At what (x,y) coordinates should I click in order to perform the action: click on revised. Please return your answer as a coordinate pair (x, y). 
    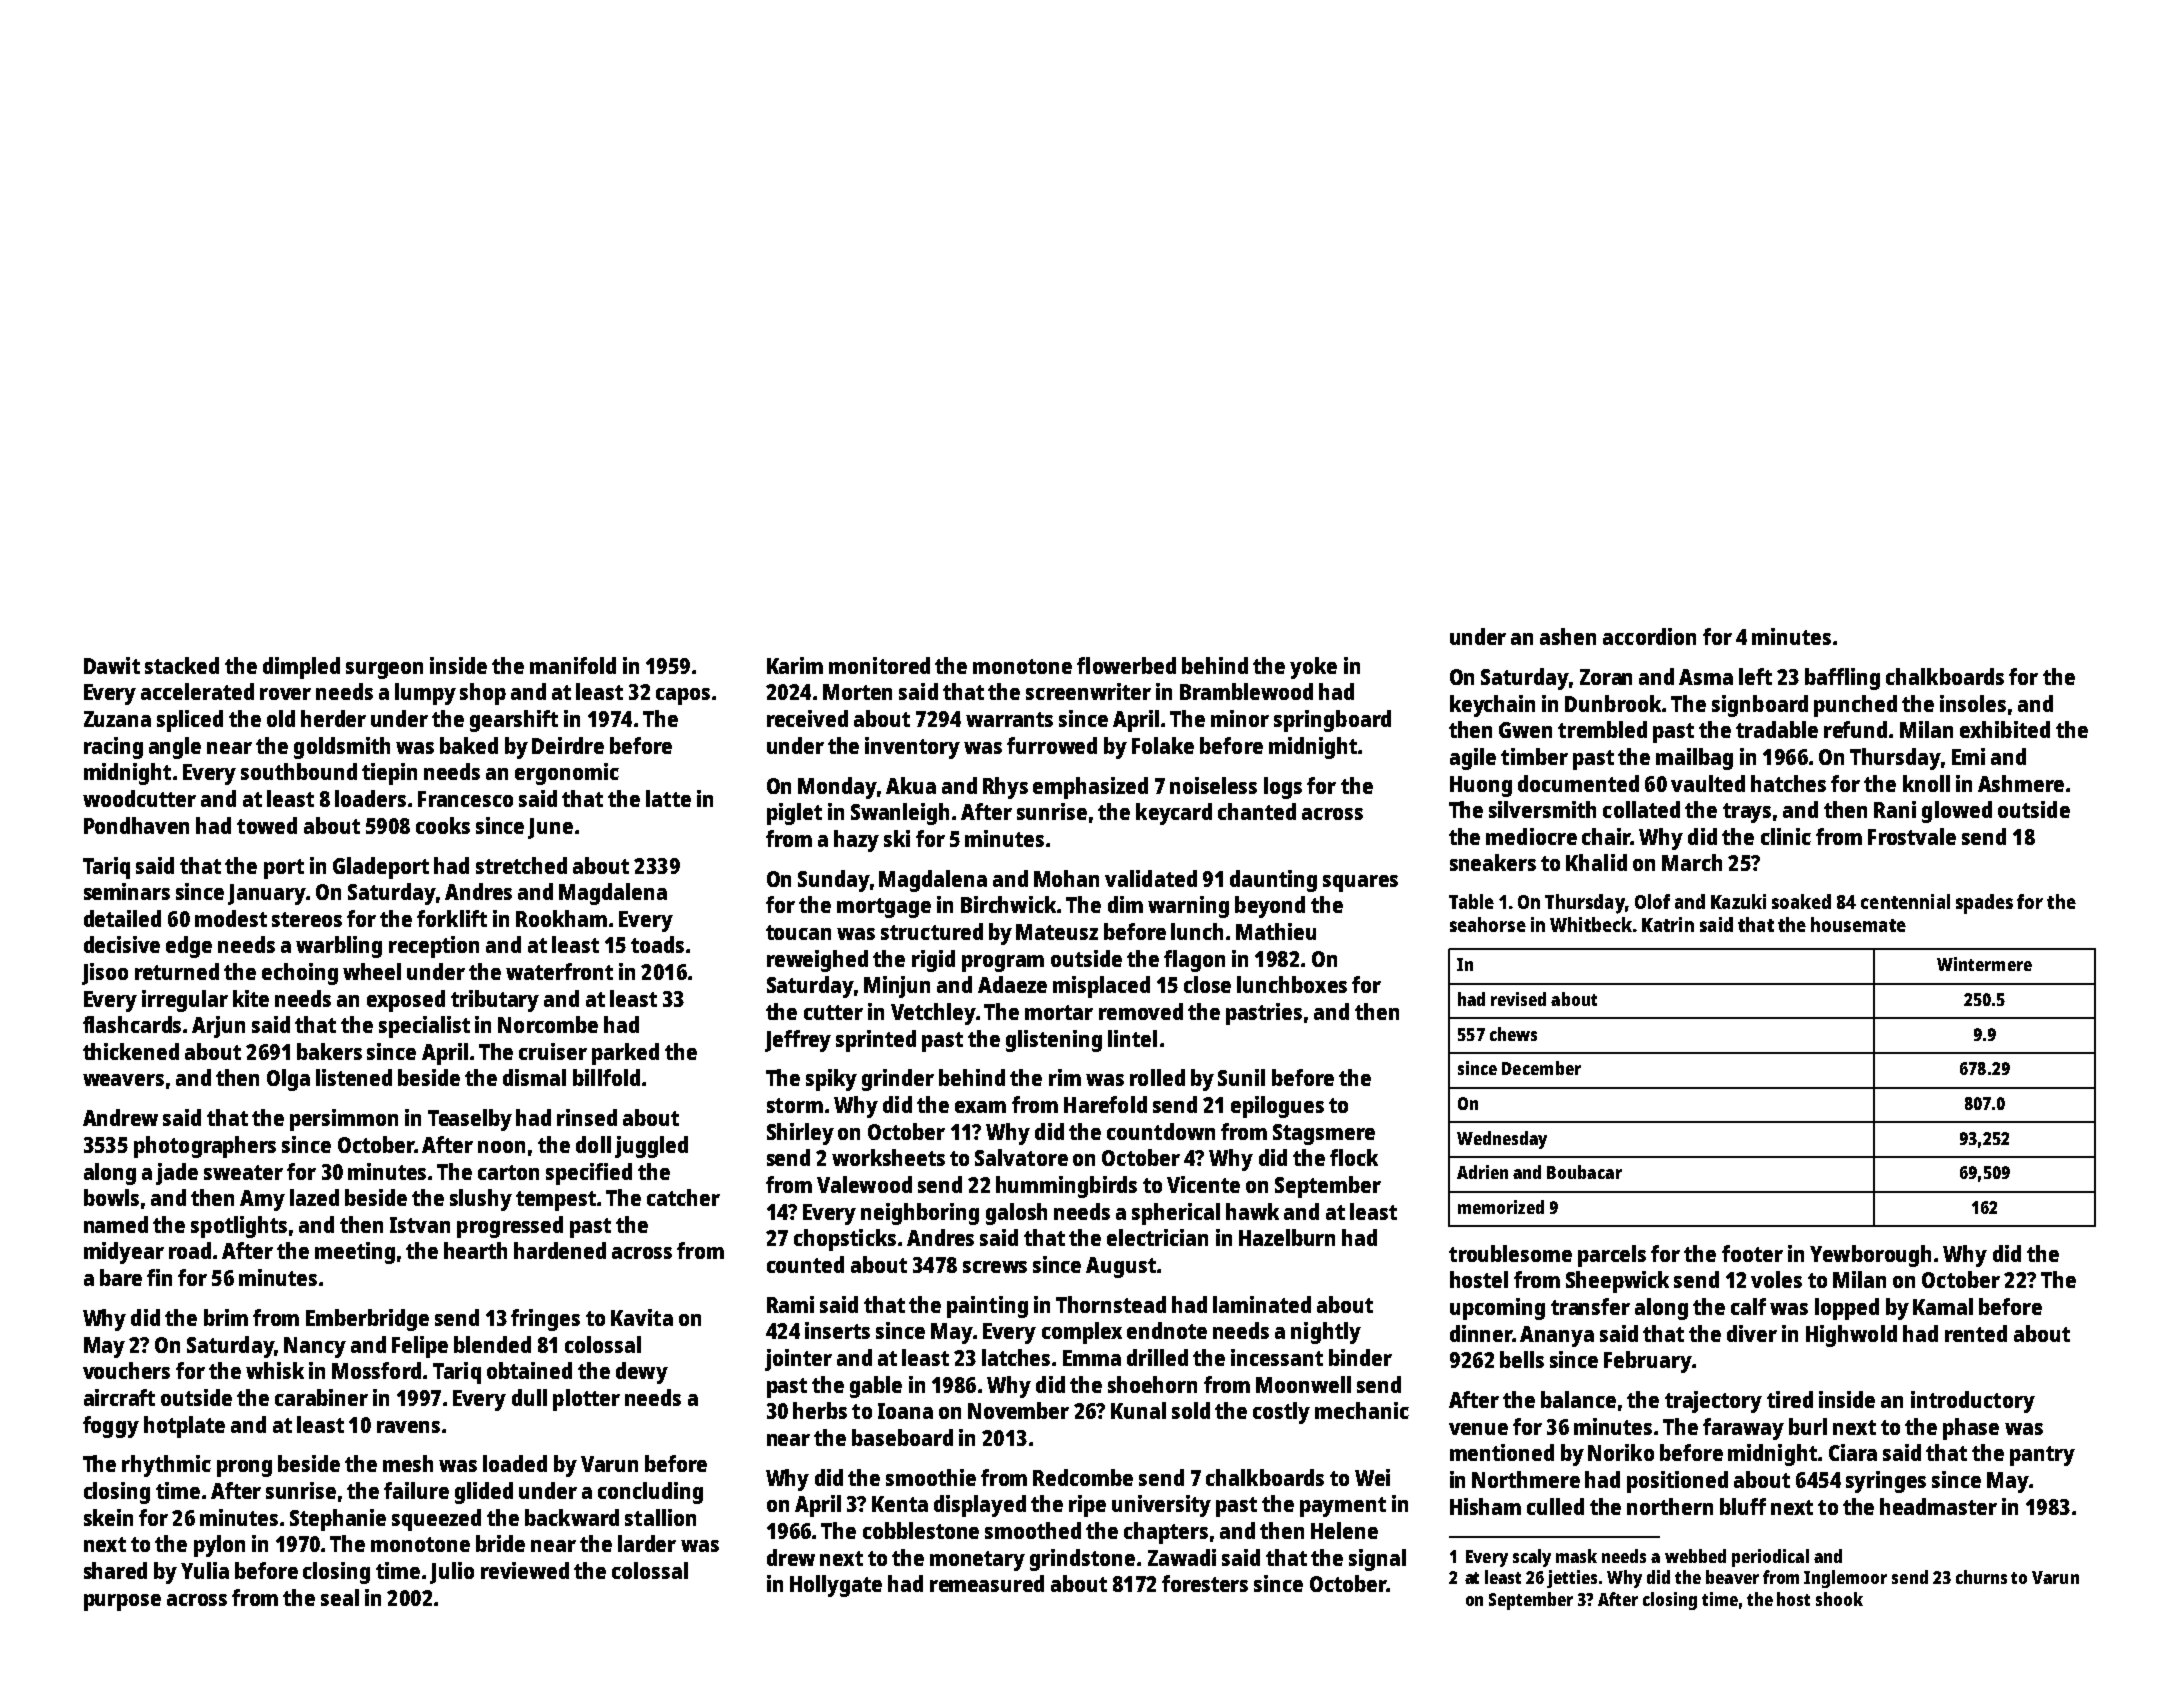
    Looking at the image, I should click on (1518, 999).
